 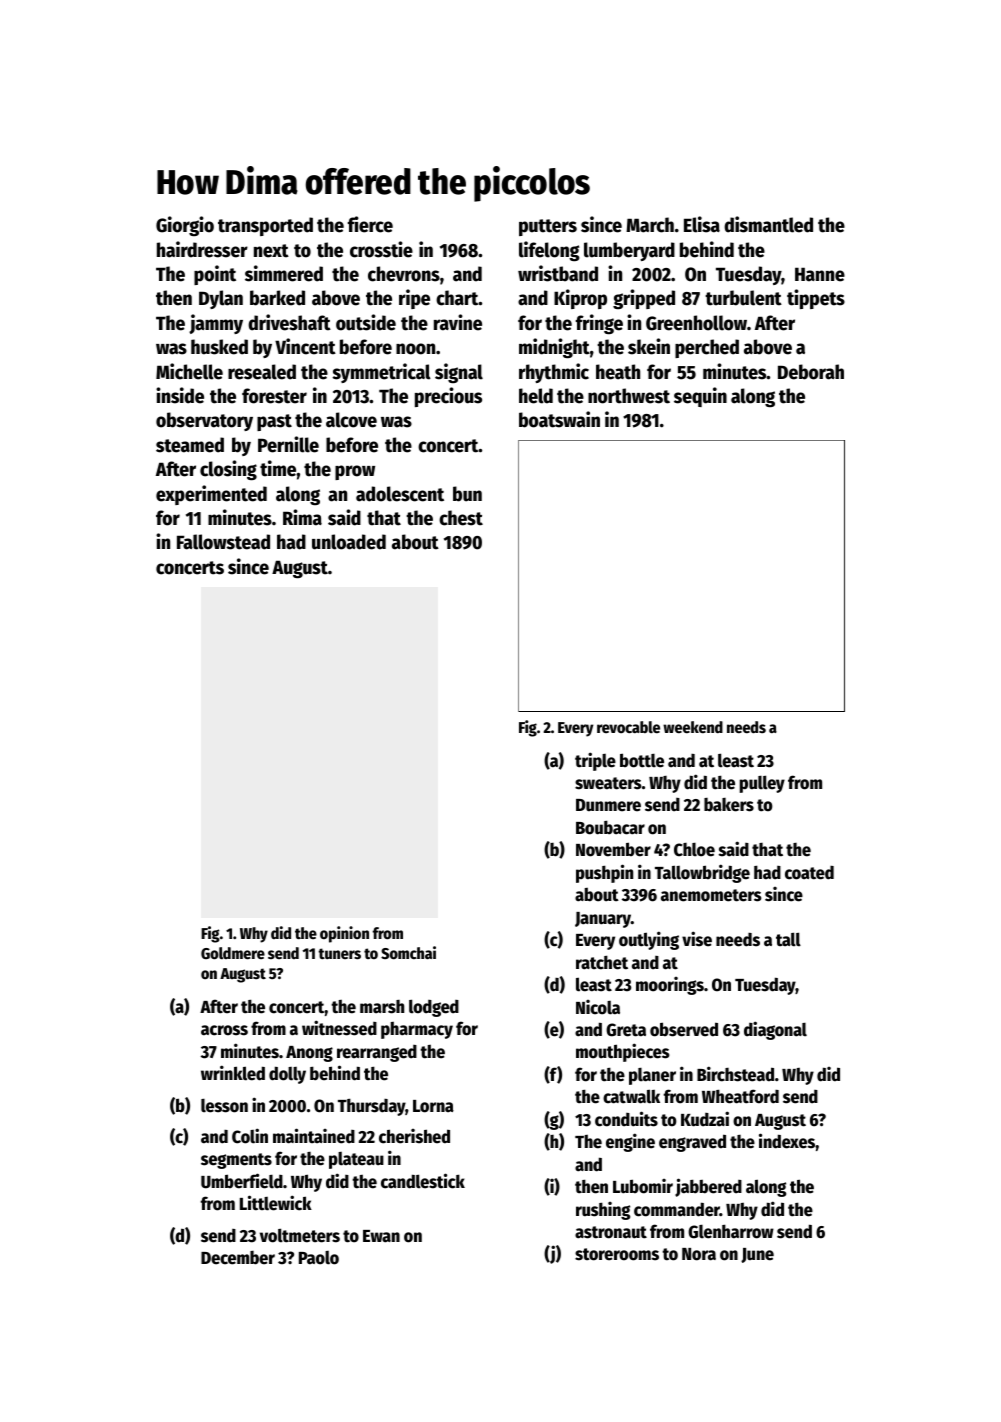 I want to click on revocable, so click(x=628, y=727).
